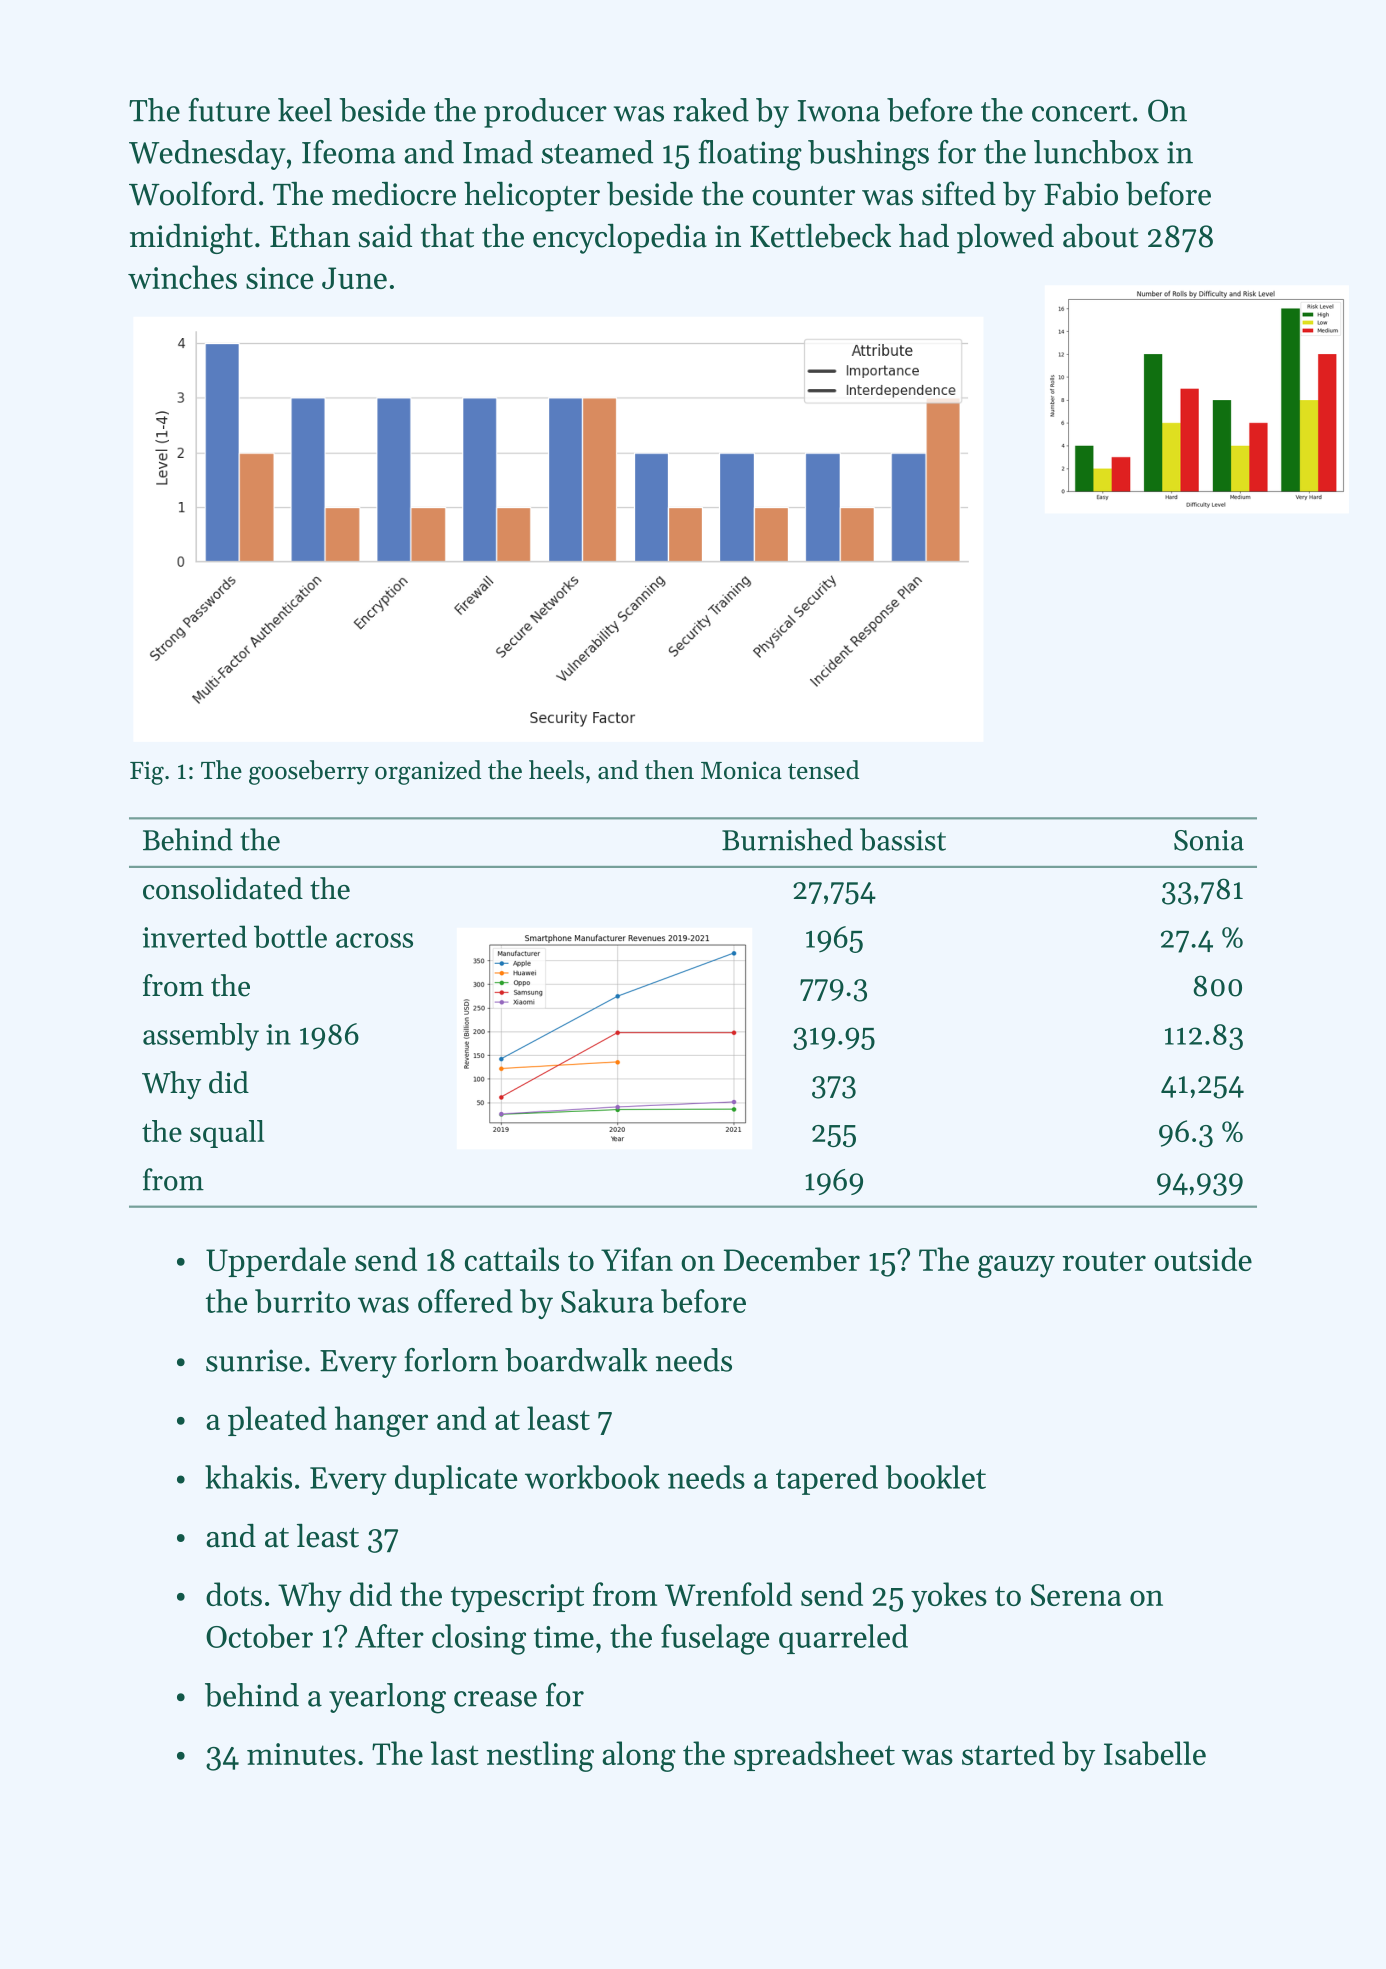 The width and height of the screenshot is (1386, 1969). What do you see at coordinates (556, 770) in the screenshot?
I see `heels` at bounding box center [556, 770].
